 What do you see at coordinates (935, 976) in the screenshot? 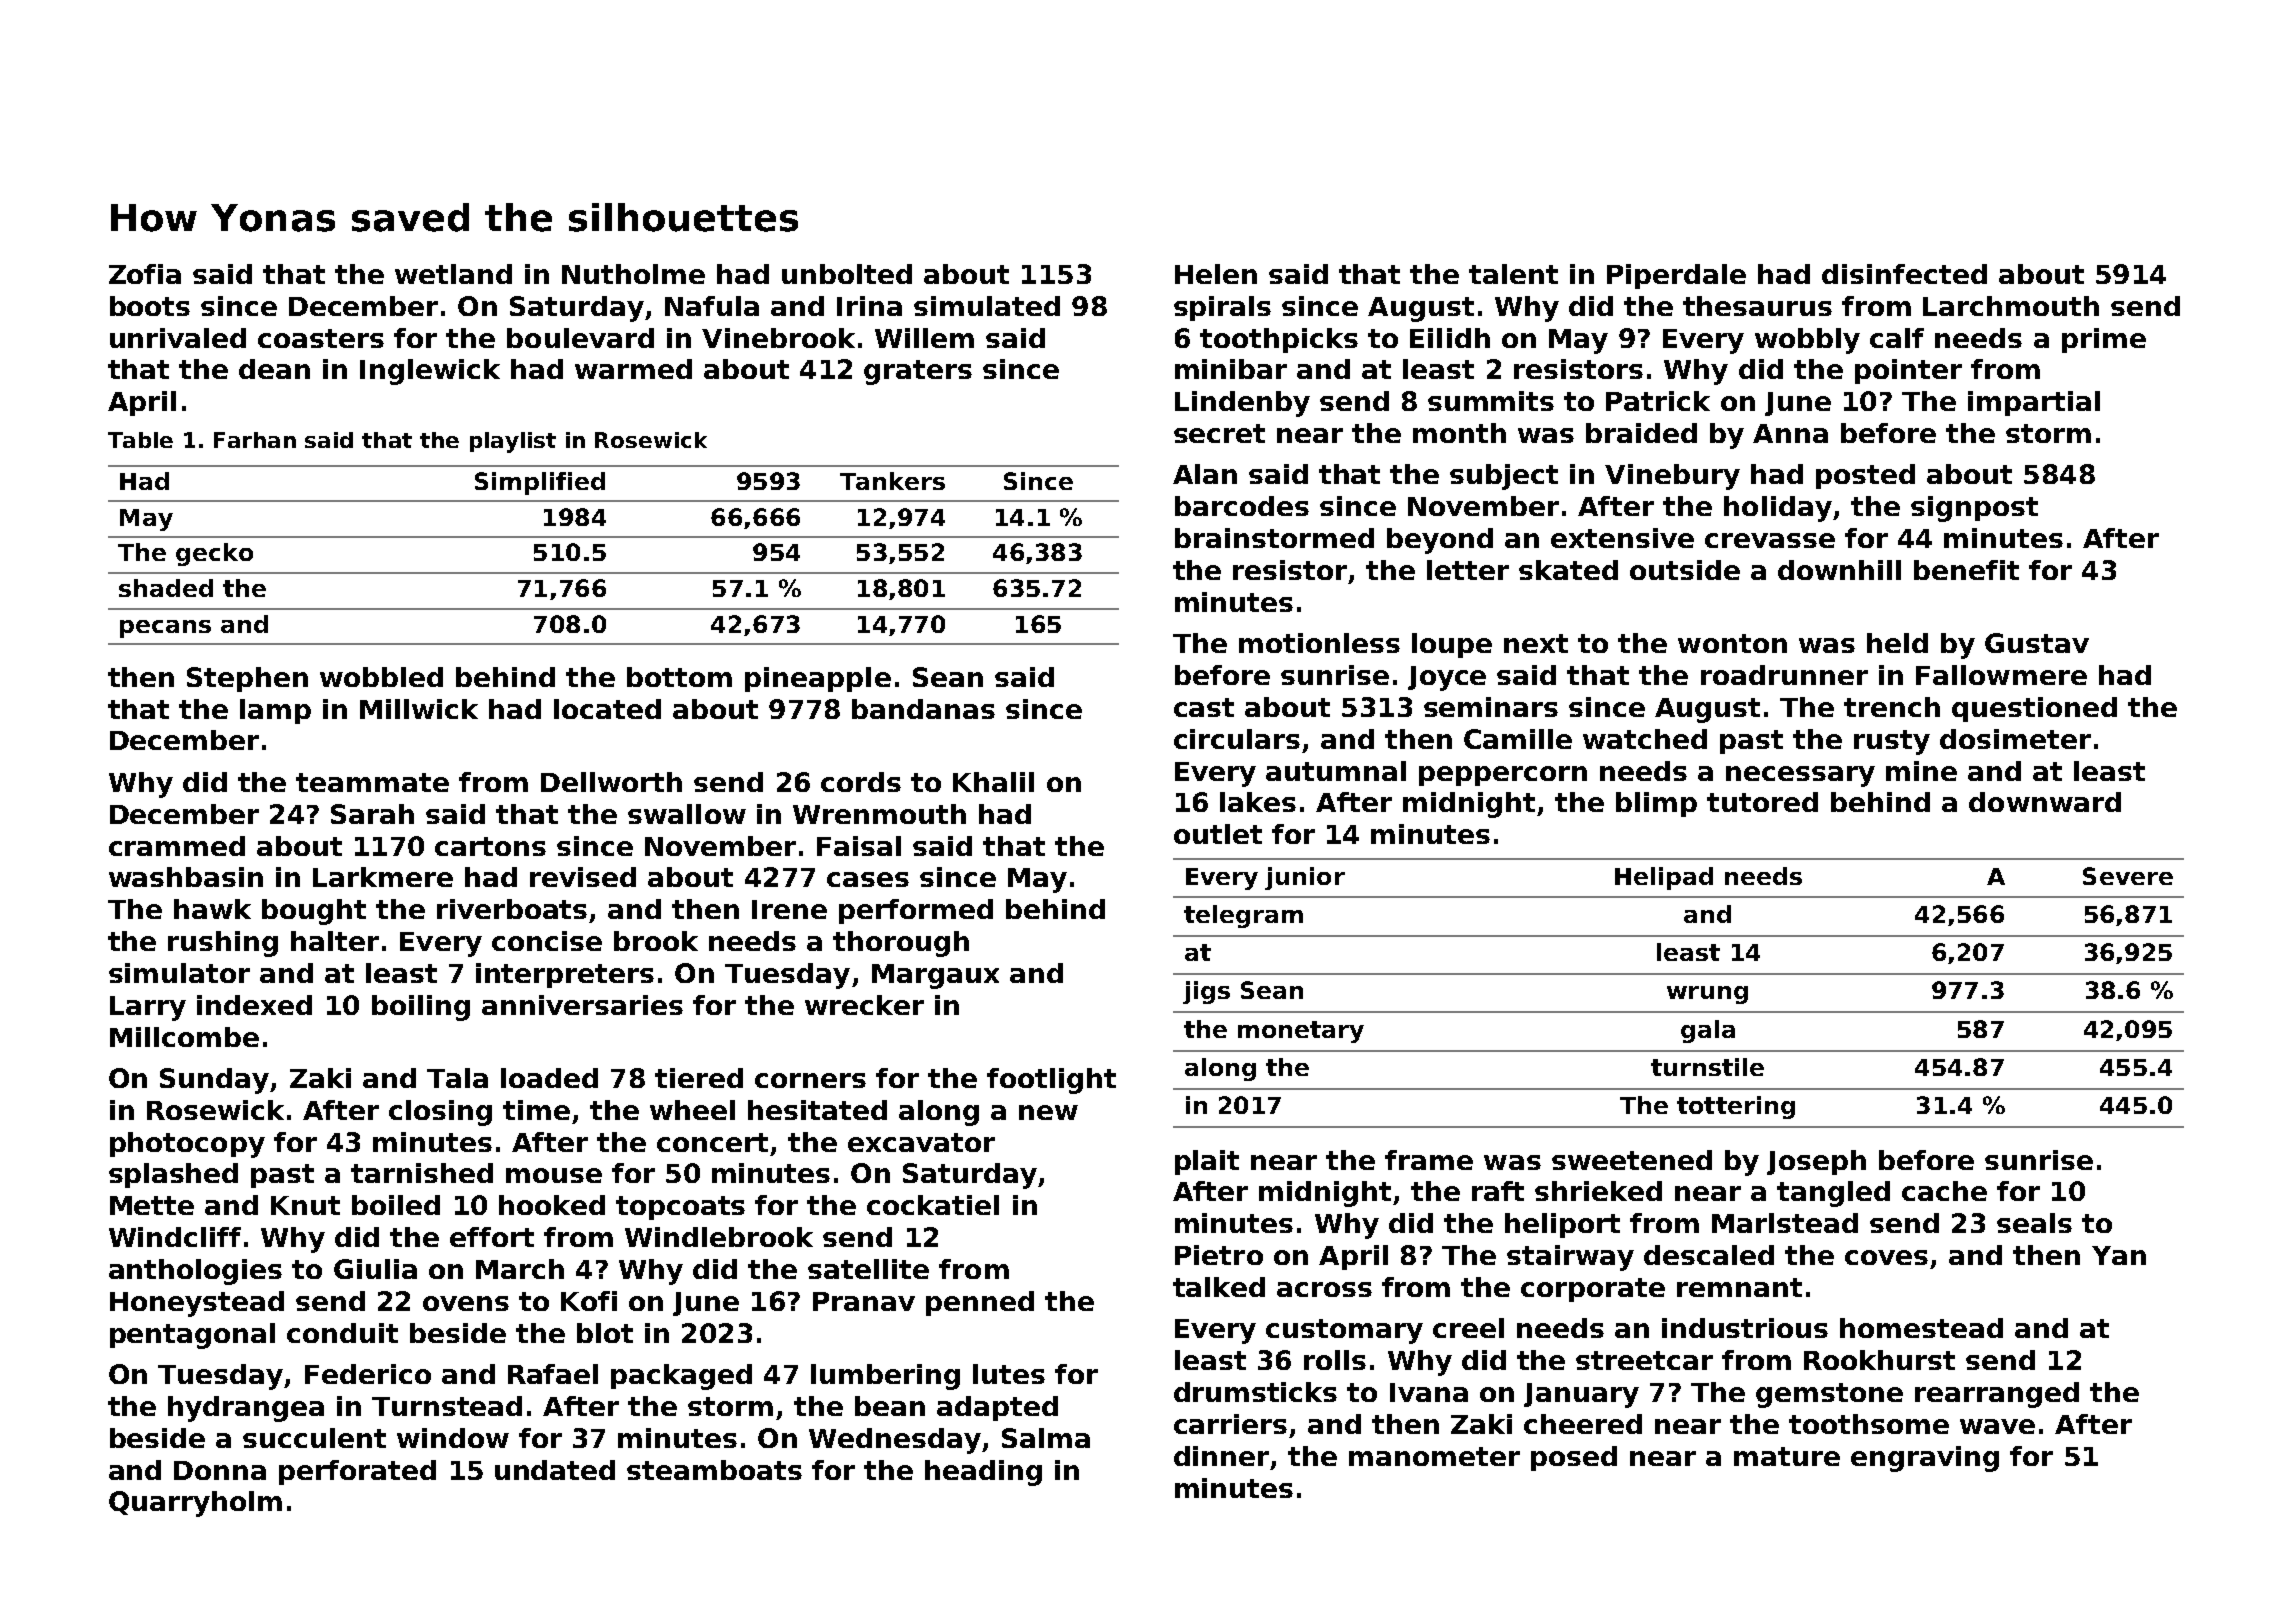
I see `Margaux` at bounding box center [935, 976].
